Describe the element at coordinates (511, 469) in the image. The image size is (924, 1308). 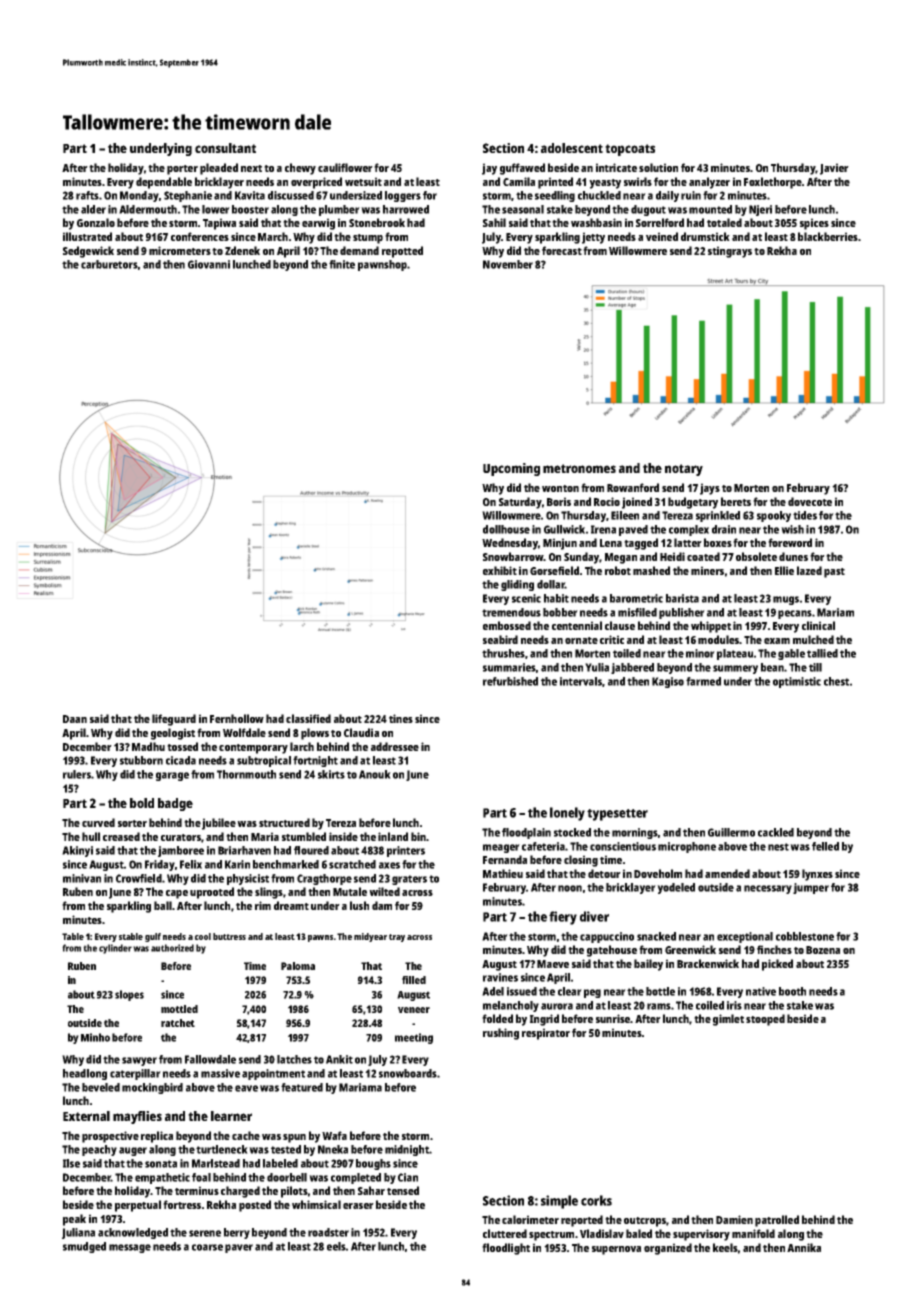
I see `Upcoming` at that location.
